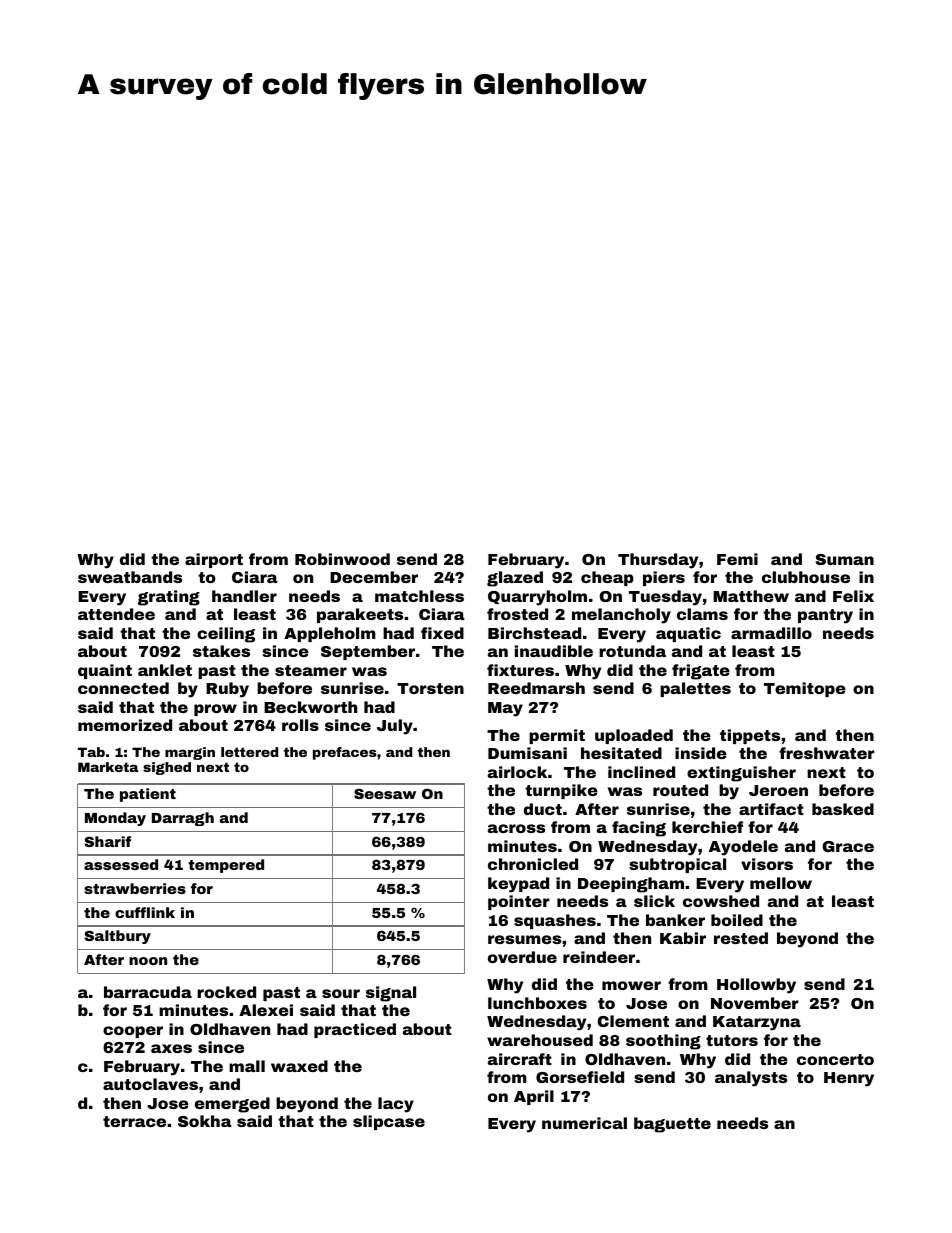 The image size is (952, 1233). What do you see at coordinates (341, 993) in the screenshot?
I see `sour` at bounding box center [341, 993].
